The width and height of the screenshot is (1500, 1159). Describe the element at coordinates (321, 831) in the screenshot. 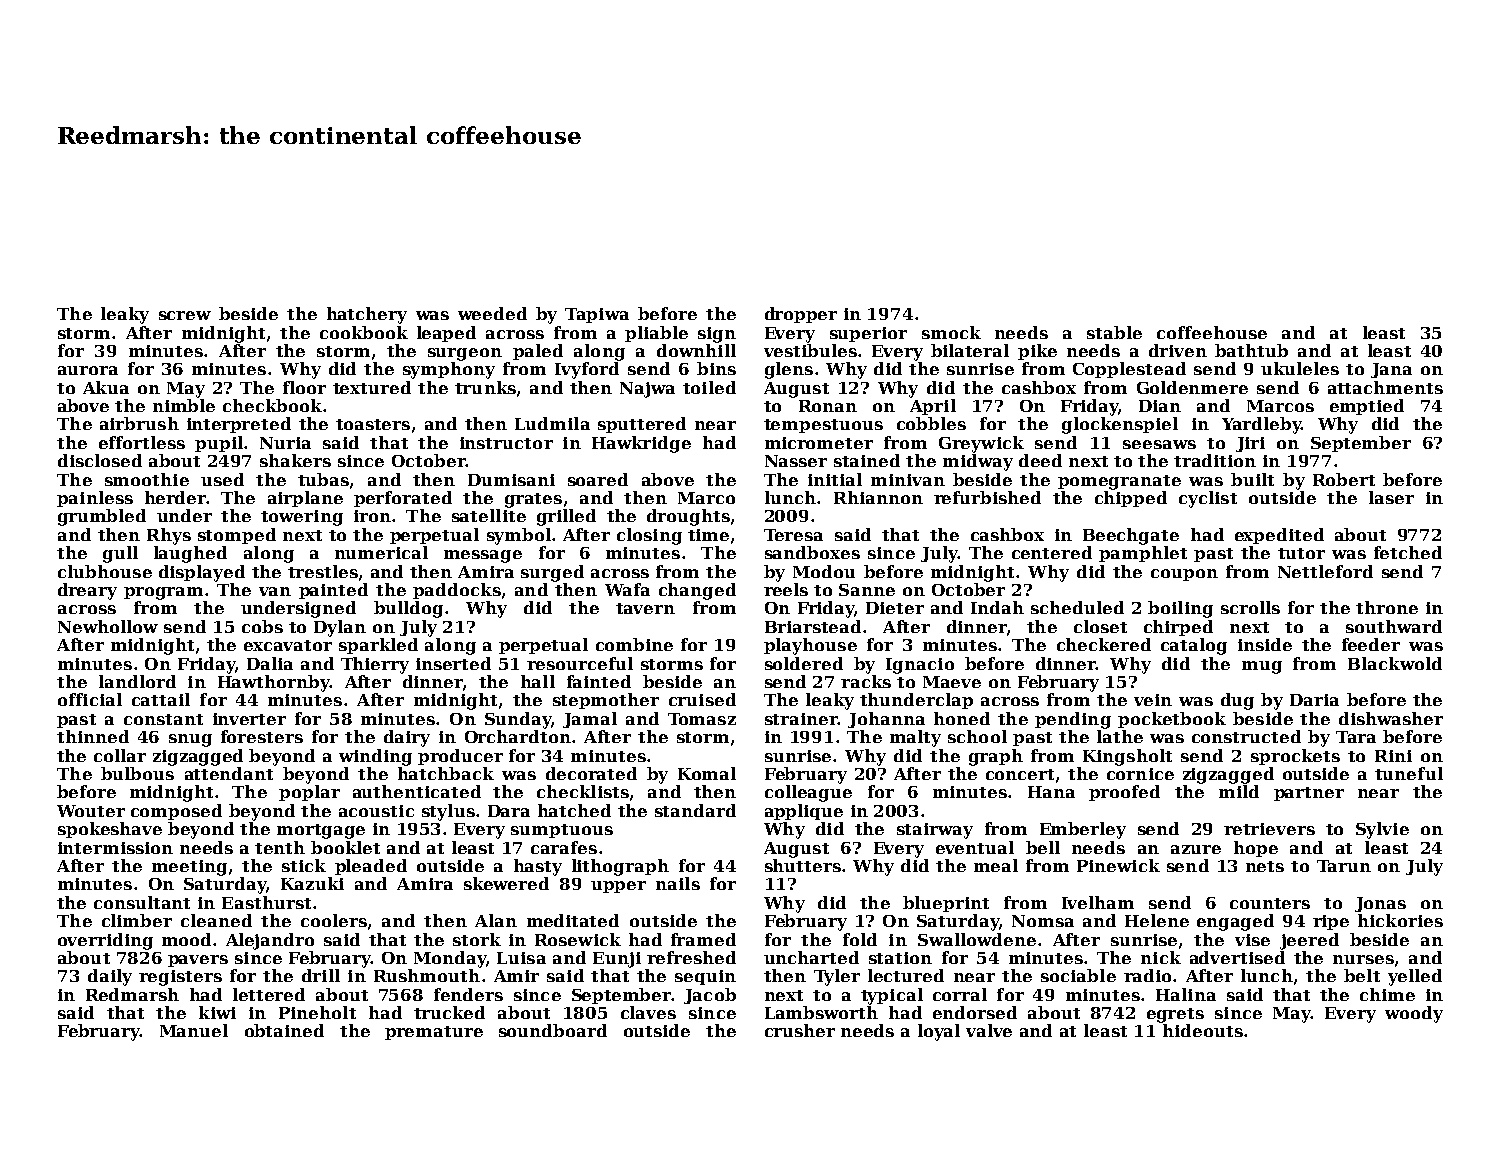

I see `mortgage` at that location.
